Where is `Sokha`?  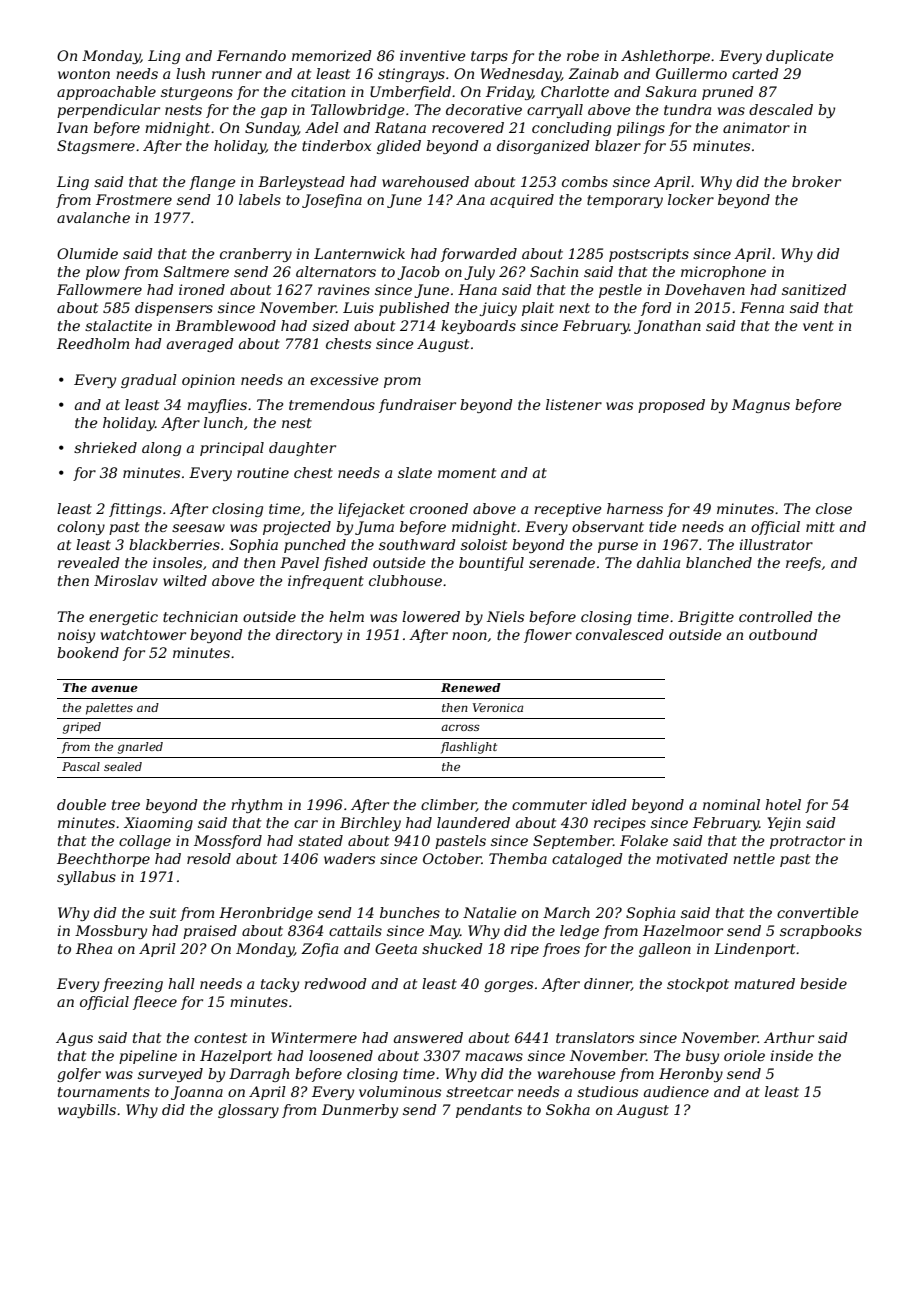
Sokha is located at coordinates (568, 1109).
